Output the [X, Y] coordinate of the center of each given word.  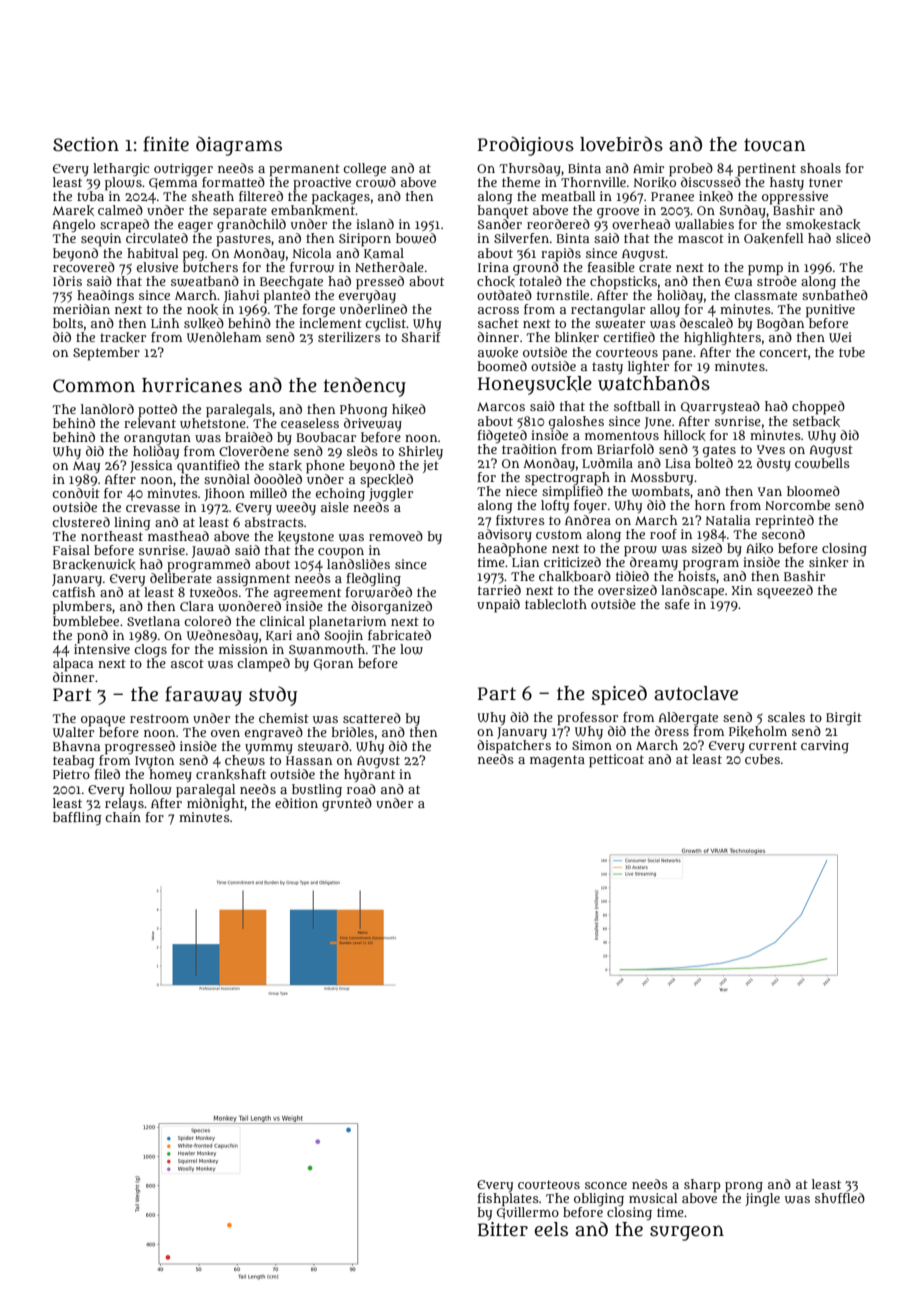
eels [551, 1229]
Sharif [421, 337]
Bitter [503, 1229]
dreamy [654, 563]
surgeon [687, 1233]
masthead [178, 536]
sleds [362, 451]
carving [825, 747]
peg [194, 256]
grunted [347, 804]
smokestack [823, 224]
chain [123, 817]
